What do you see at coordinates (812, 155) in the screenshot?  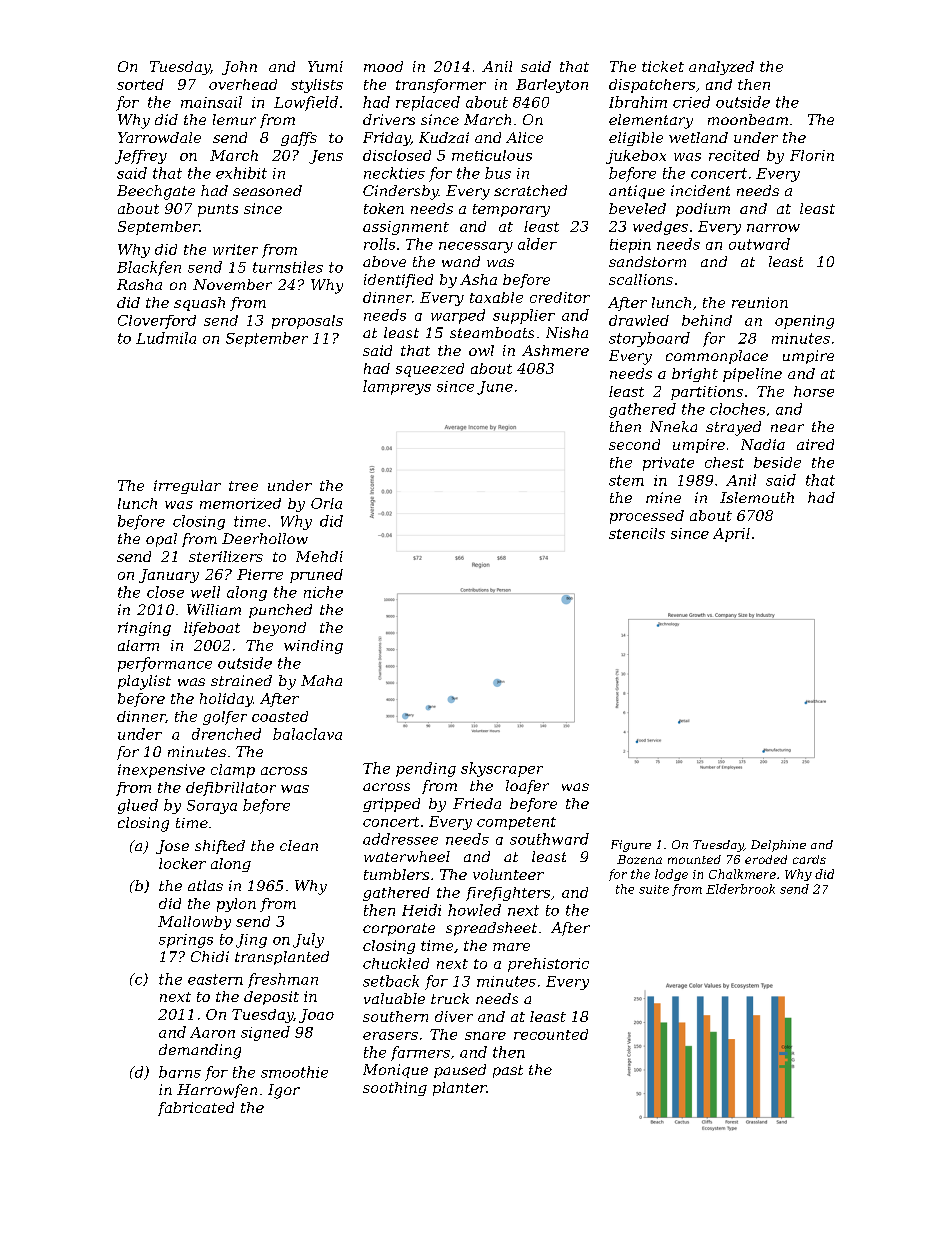 I see `Florin` at bounding box center [812, 155].
